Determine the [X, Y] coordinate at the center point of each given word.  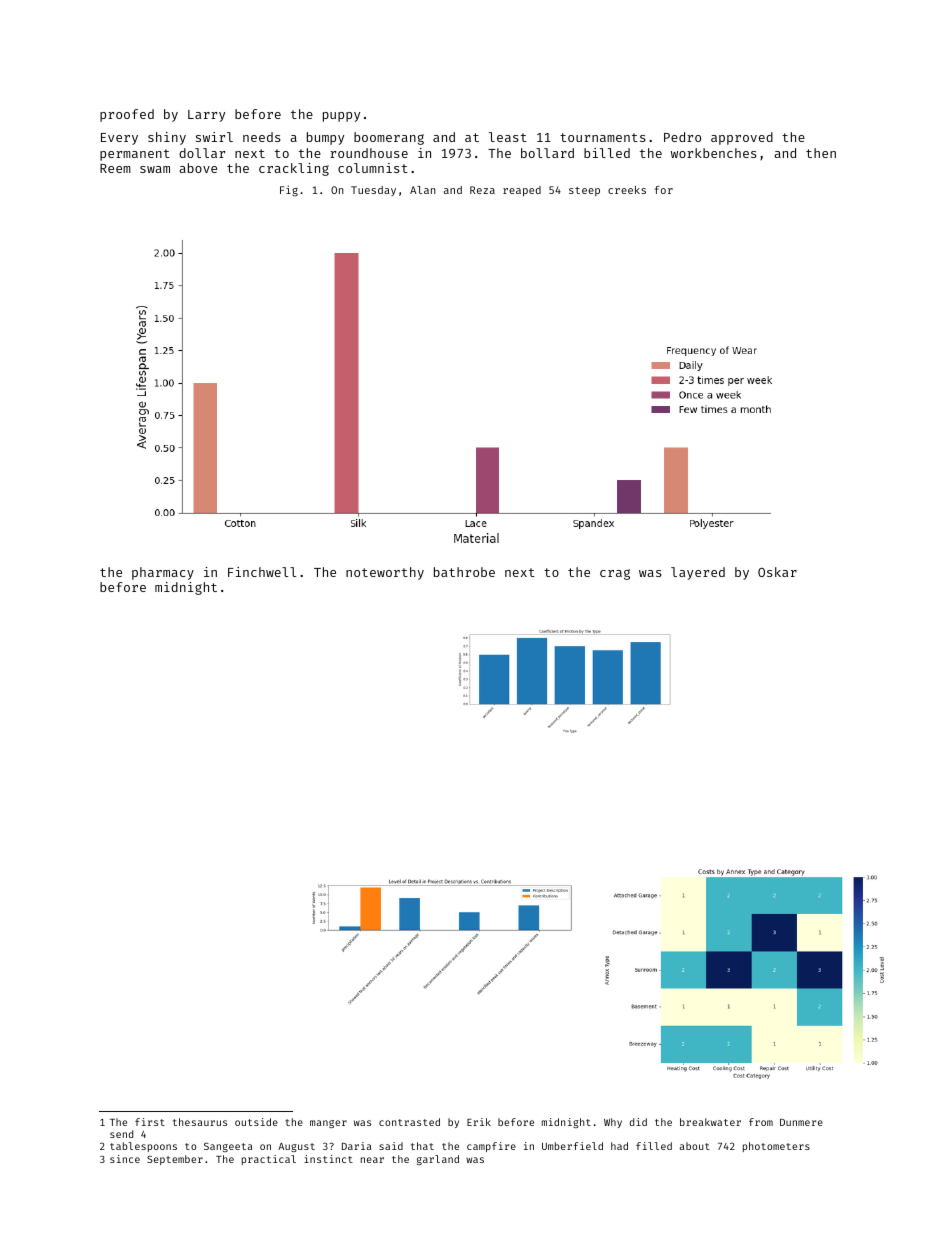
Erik [479, 1122]
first [150, 1122]
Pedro [682, 137]
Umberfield [572, 1146]
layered [698, 573]
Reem [115, 168]
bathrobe [464, 572]
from [761, 1122]
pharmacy [163, 573]
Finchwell [262, 572]
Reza [482, 190]
